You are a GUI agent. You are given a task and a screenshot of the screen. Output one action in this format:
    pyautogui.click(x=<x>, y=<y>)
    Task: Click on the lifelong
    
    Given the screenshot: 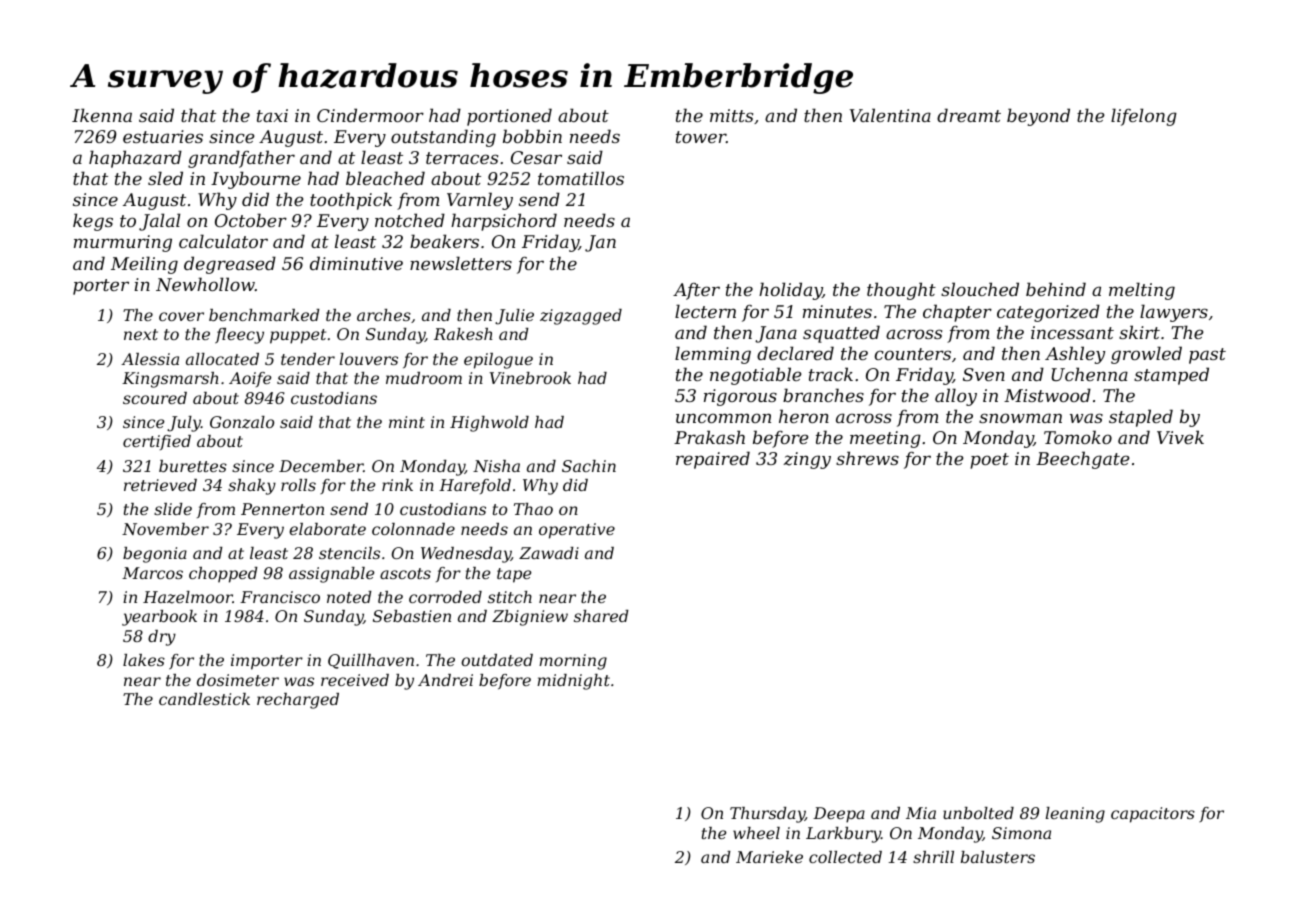 What is the action you would take?
    pyautogui.click(x=1144, y=117)
